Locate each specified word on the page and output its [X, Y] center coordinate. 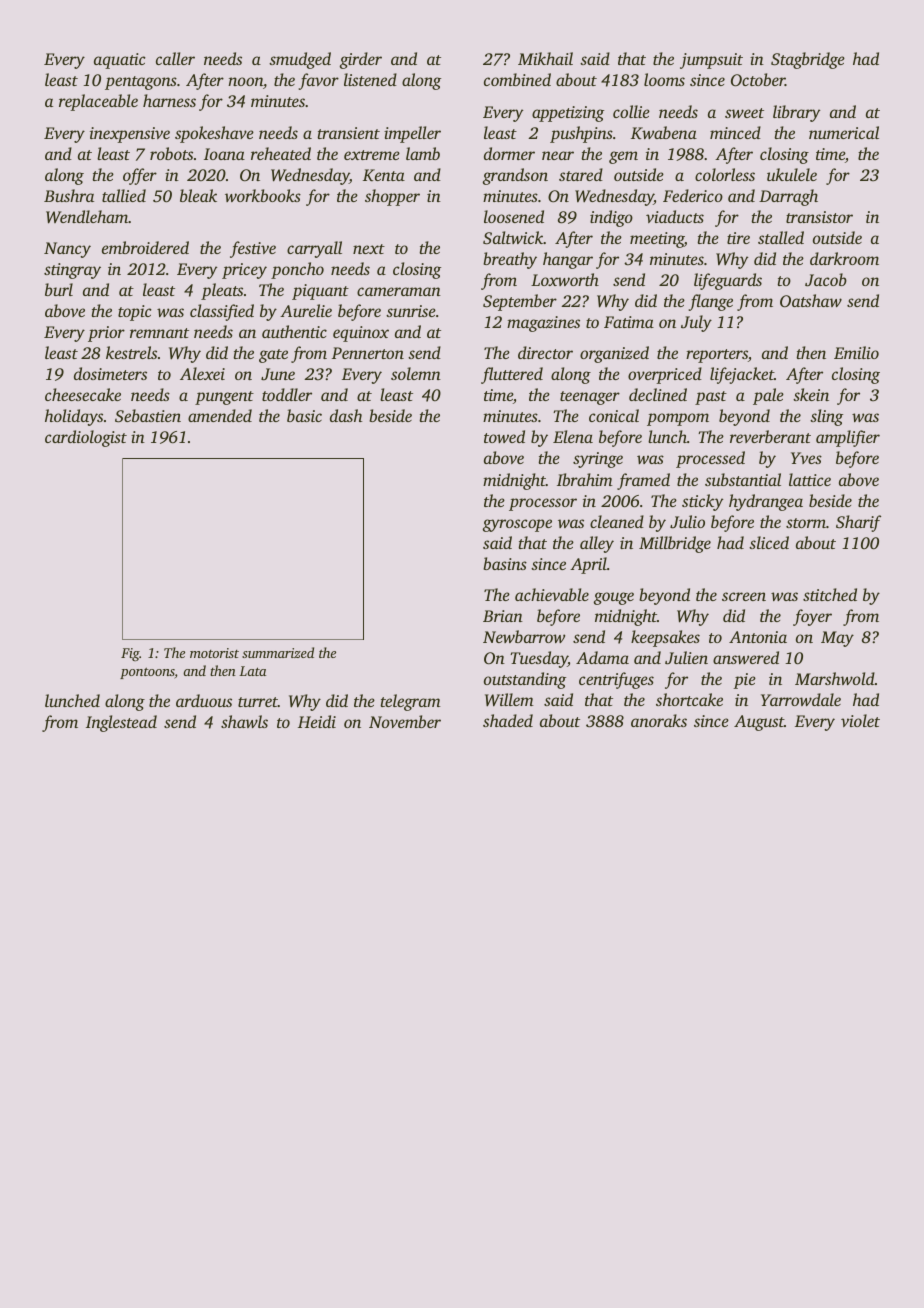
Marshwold [835, 678]
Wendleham [87, 217]
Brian [503, 616]
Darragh [788, 197]
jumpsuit [711, 61]
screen [744, 596]
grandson [515, 176]
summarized [278, 652]
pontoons [147, 673]
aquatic [120, 61]
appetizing [568, 114]
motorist [214, 653]
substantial [743, 479]
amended [220, 415]
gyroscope [517, 525]
